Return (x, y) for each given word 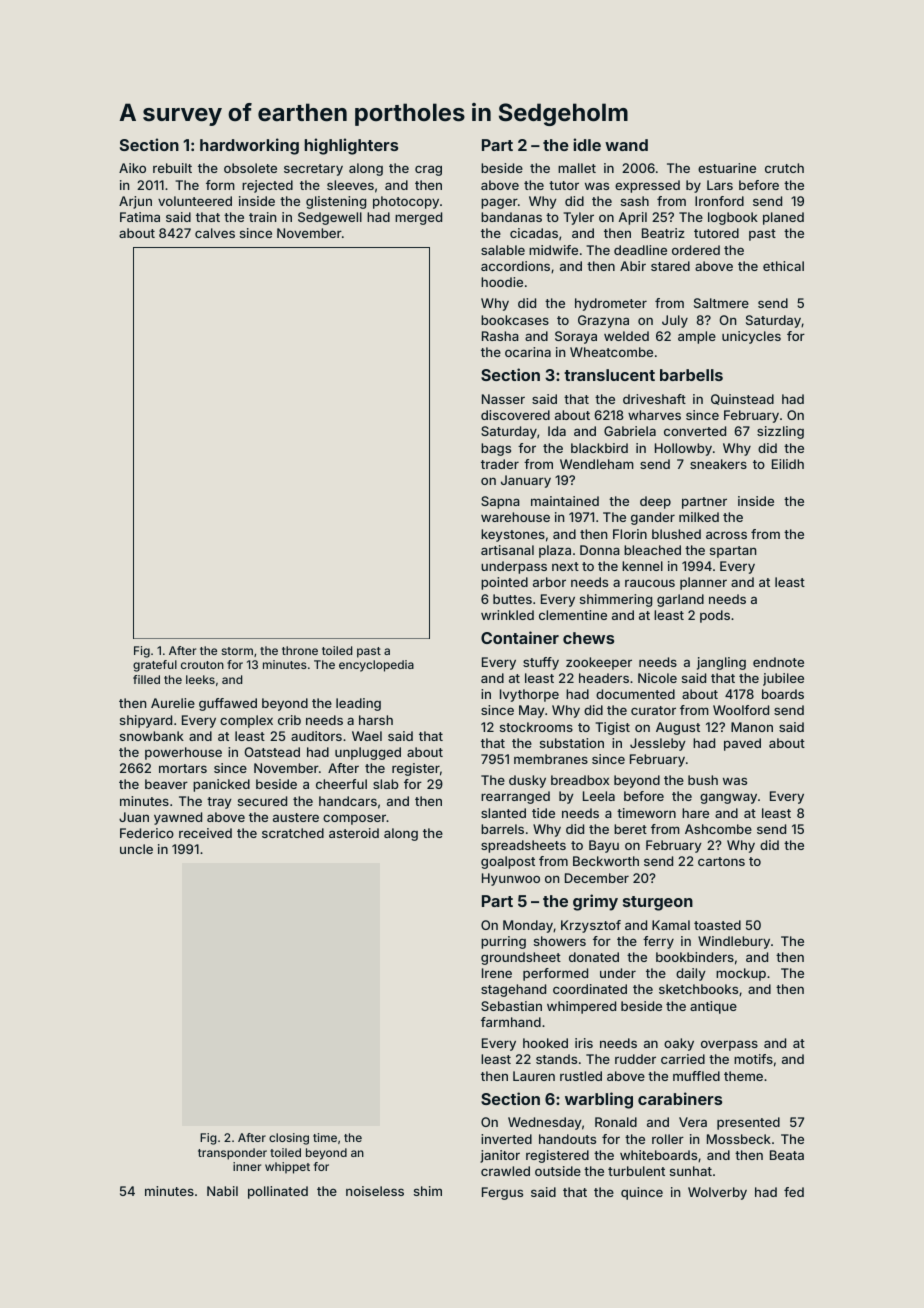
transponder (232, 1154)
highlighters (351, 146)
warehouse (515, 517)
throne (300, 650)
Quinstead (742, 399)
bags (496, 449)
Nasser (503, 399)
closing (289, 1139)
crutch (784, 168)
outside (558, 1171)
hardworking (249, 146)
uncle (136, 849)
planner (703, 583)
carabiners (680, 1098)
